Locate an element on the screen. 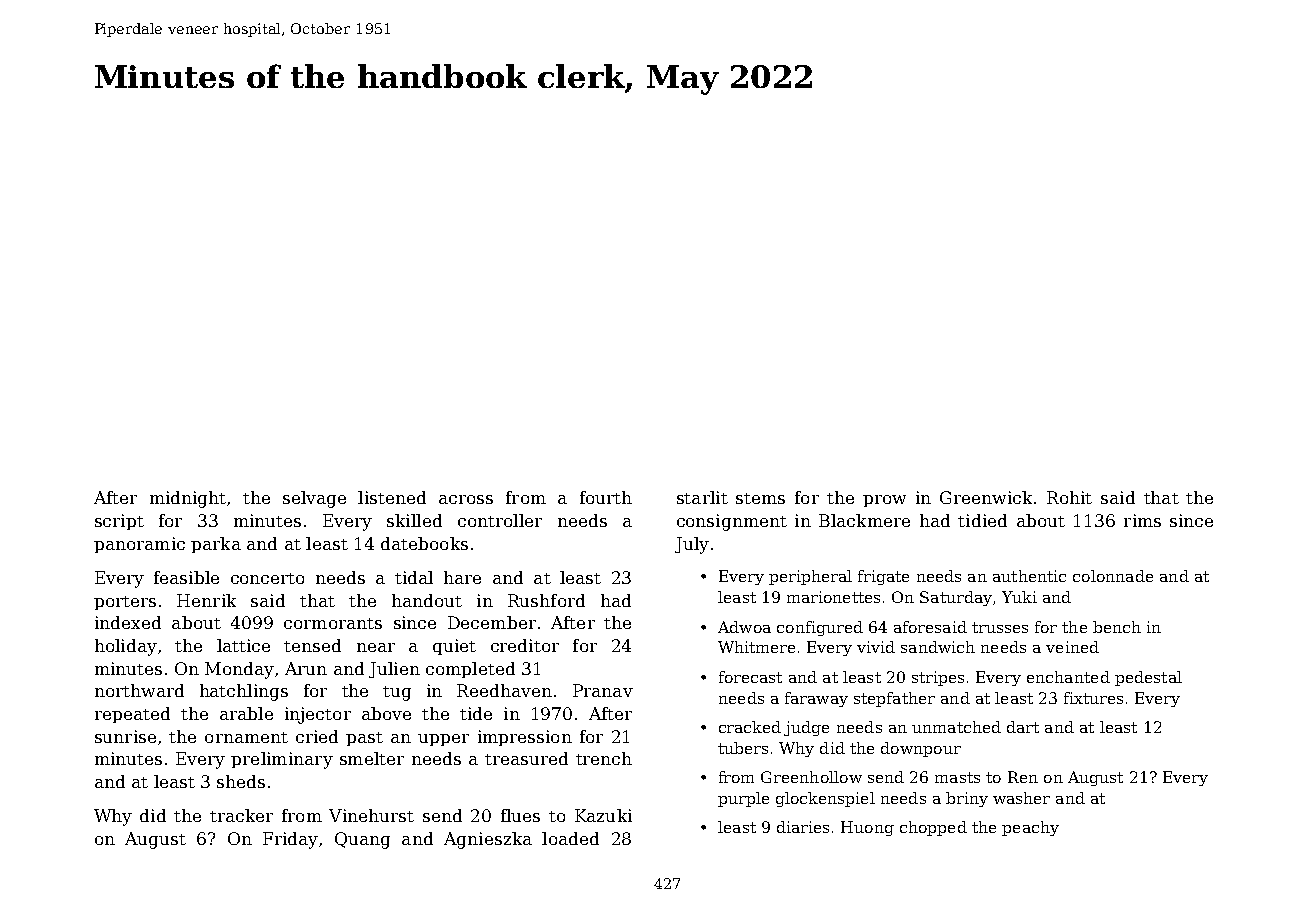 This screenshot has height=924, width=1308. midnight is located at coordinates (188, 499).
